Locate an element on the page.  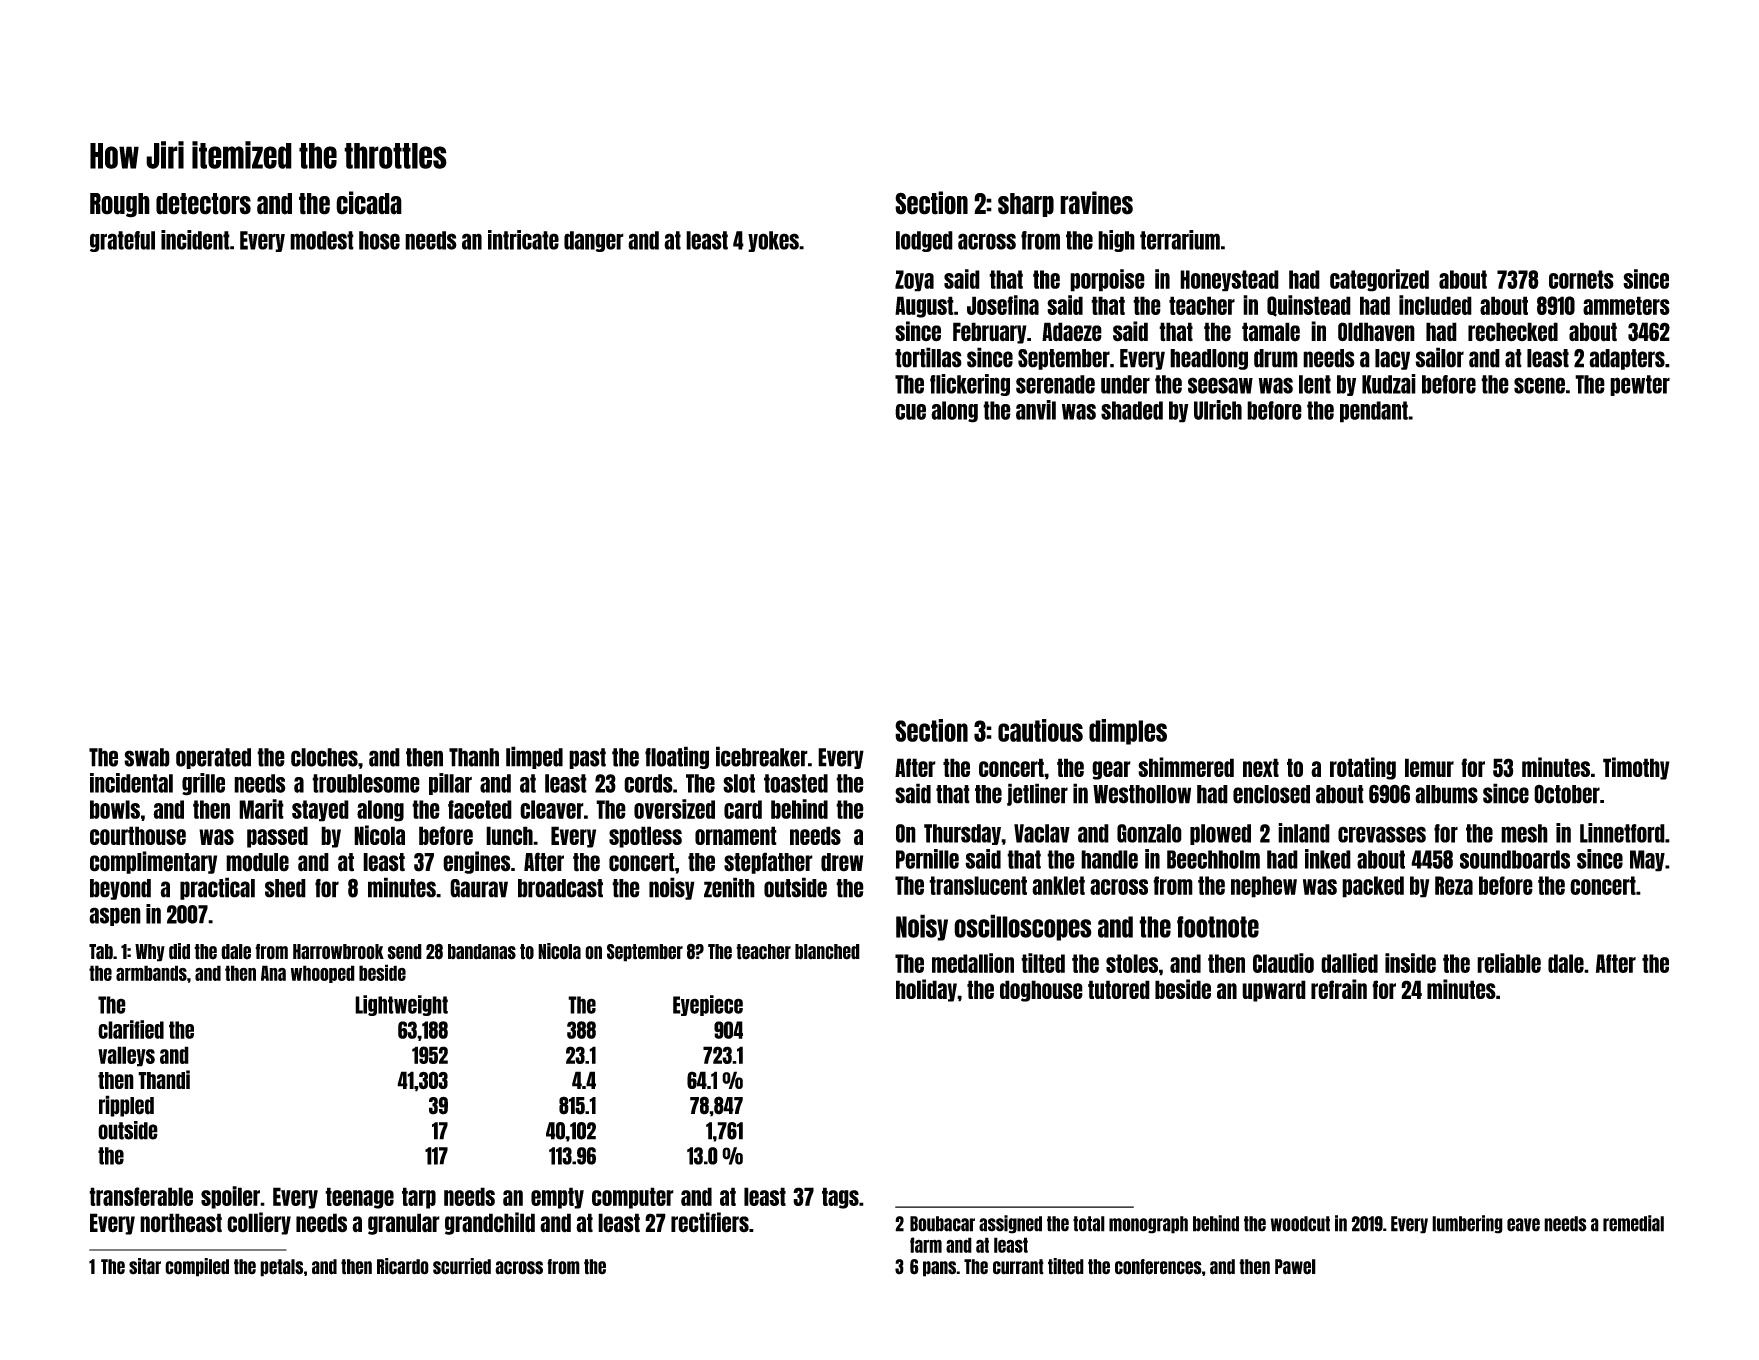
hose is located at coordinates (379, 240).
